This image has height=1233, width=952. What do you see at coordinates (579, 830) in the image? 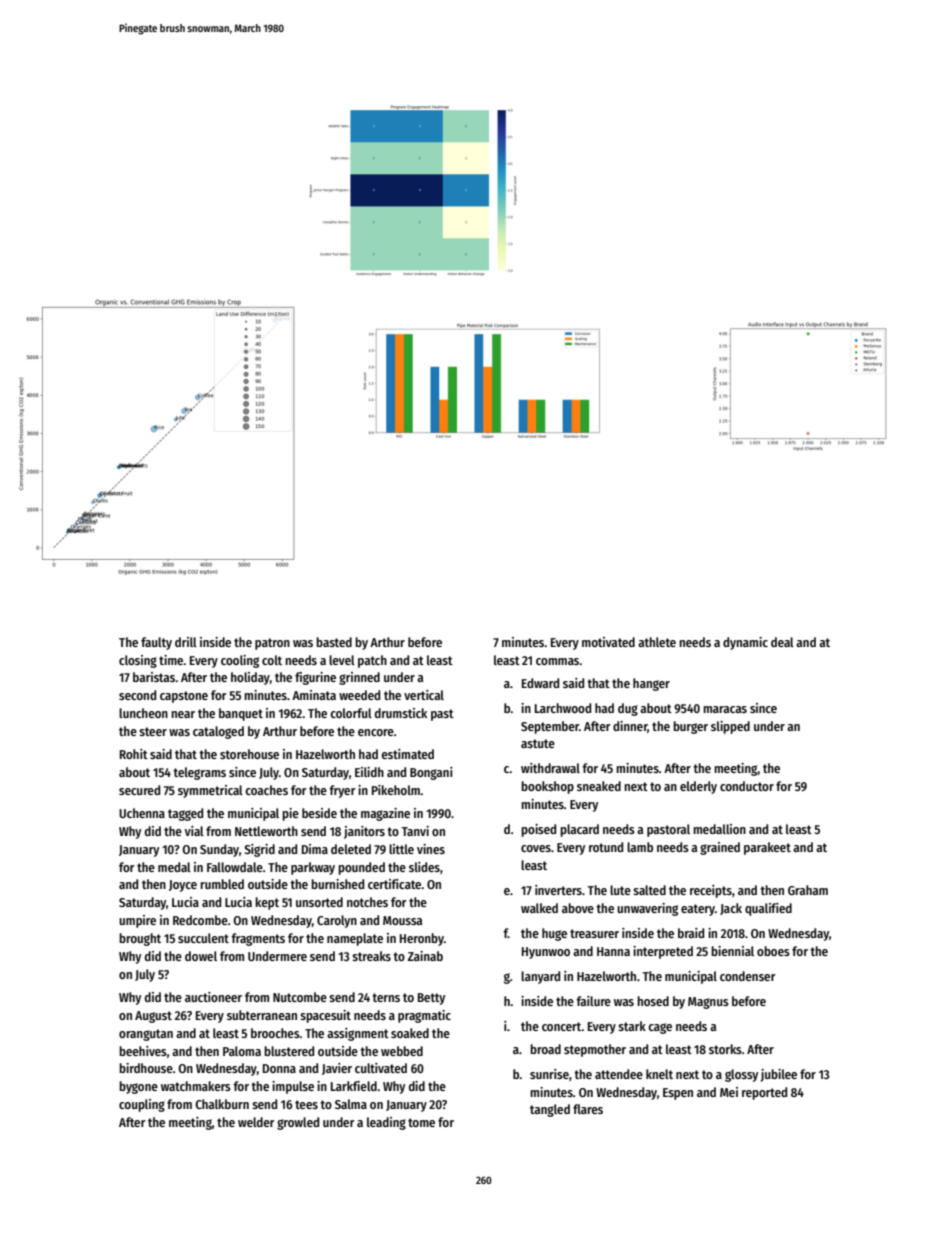
I see `placard` at bounding box center [579, 830].
